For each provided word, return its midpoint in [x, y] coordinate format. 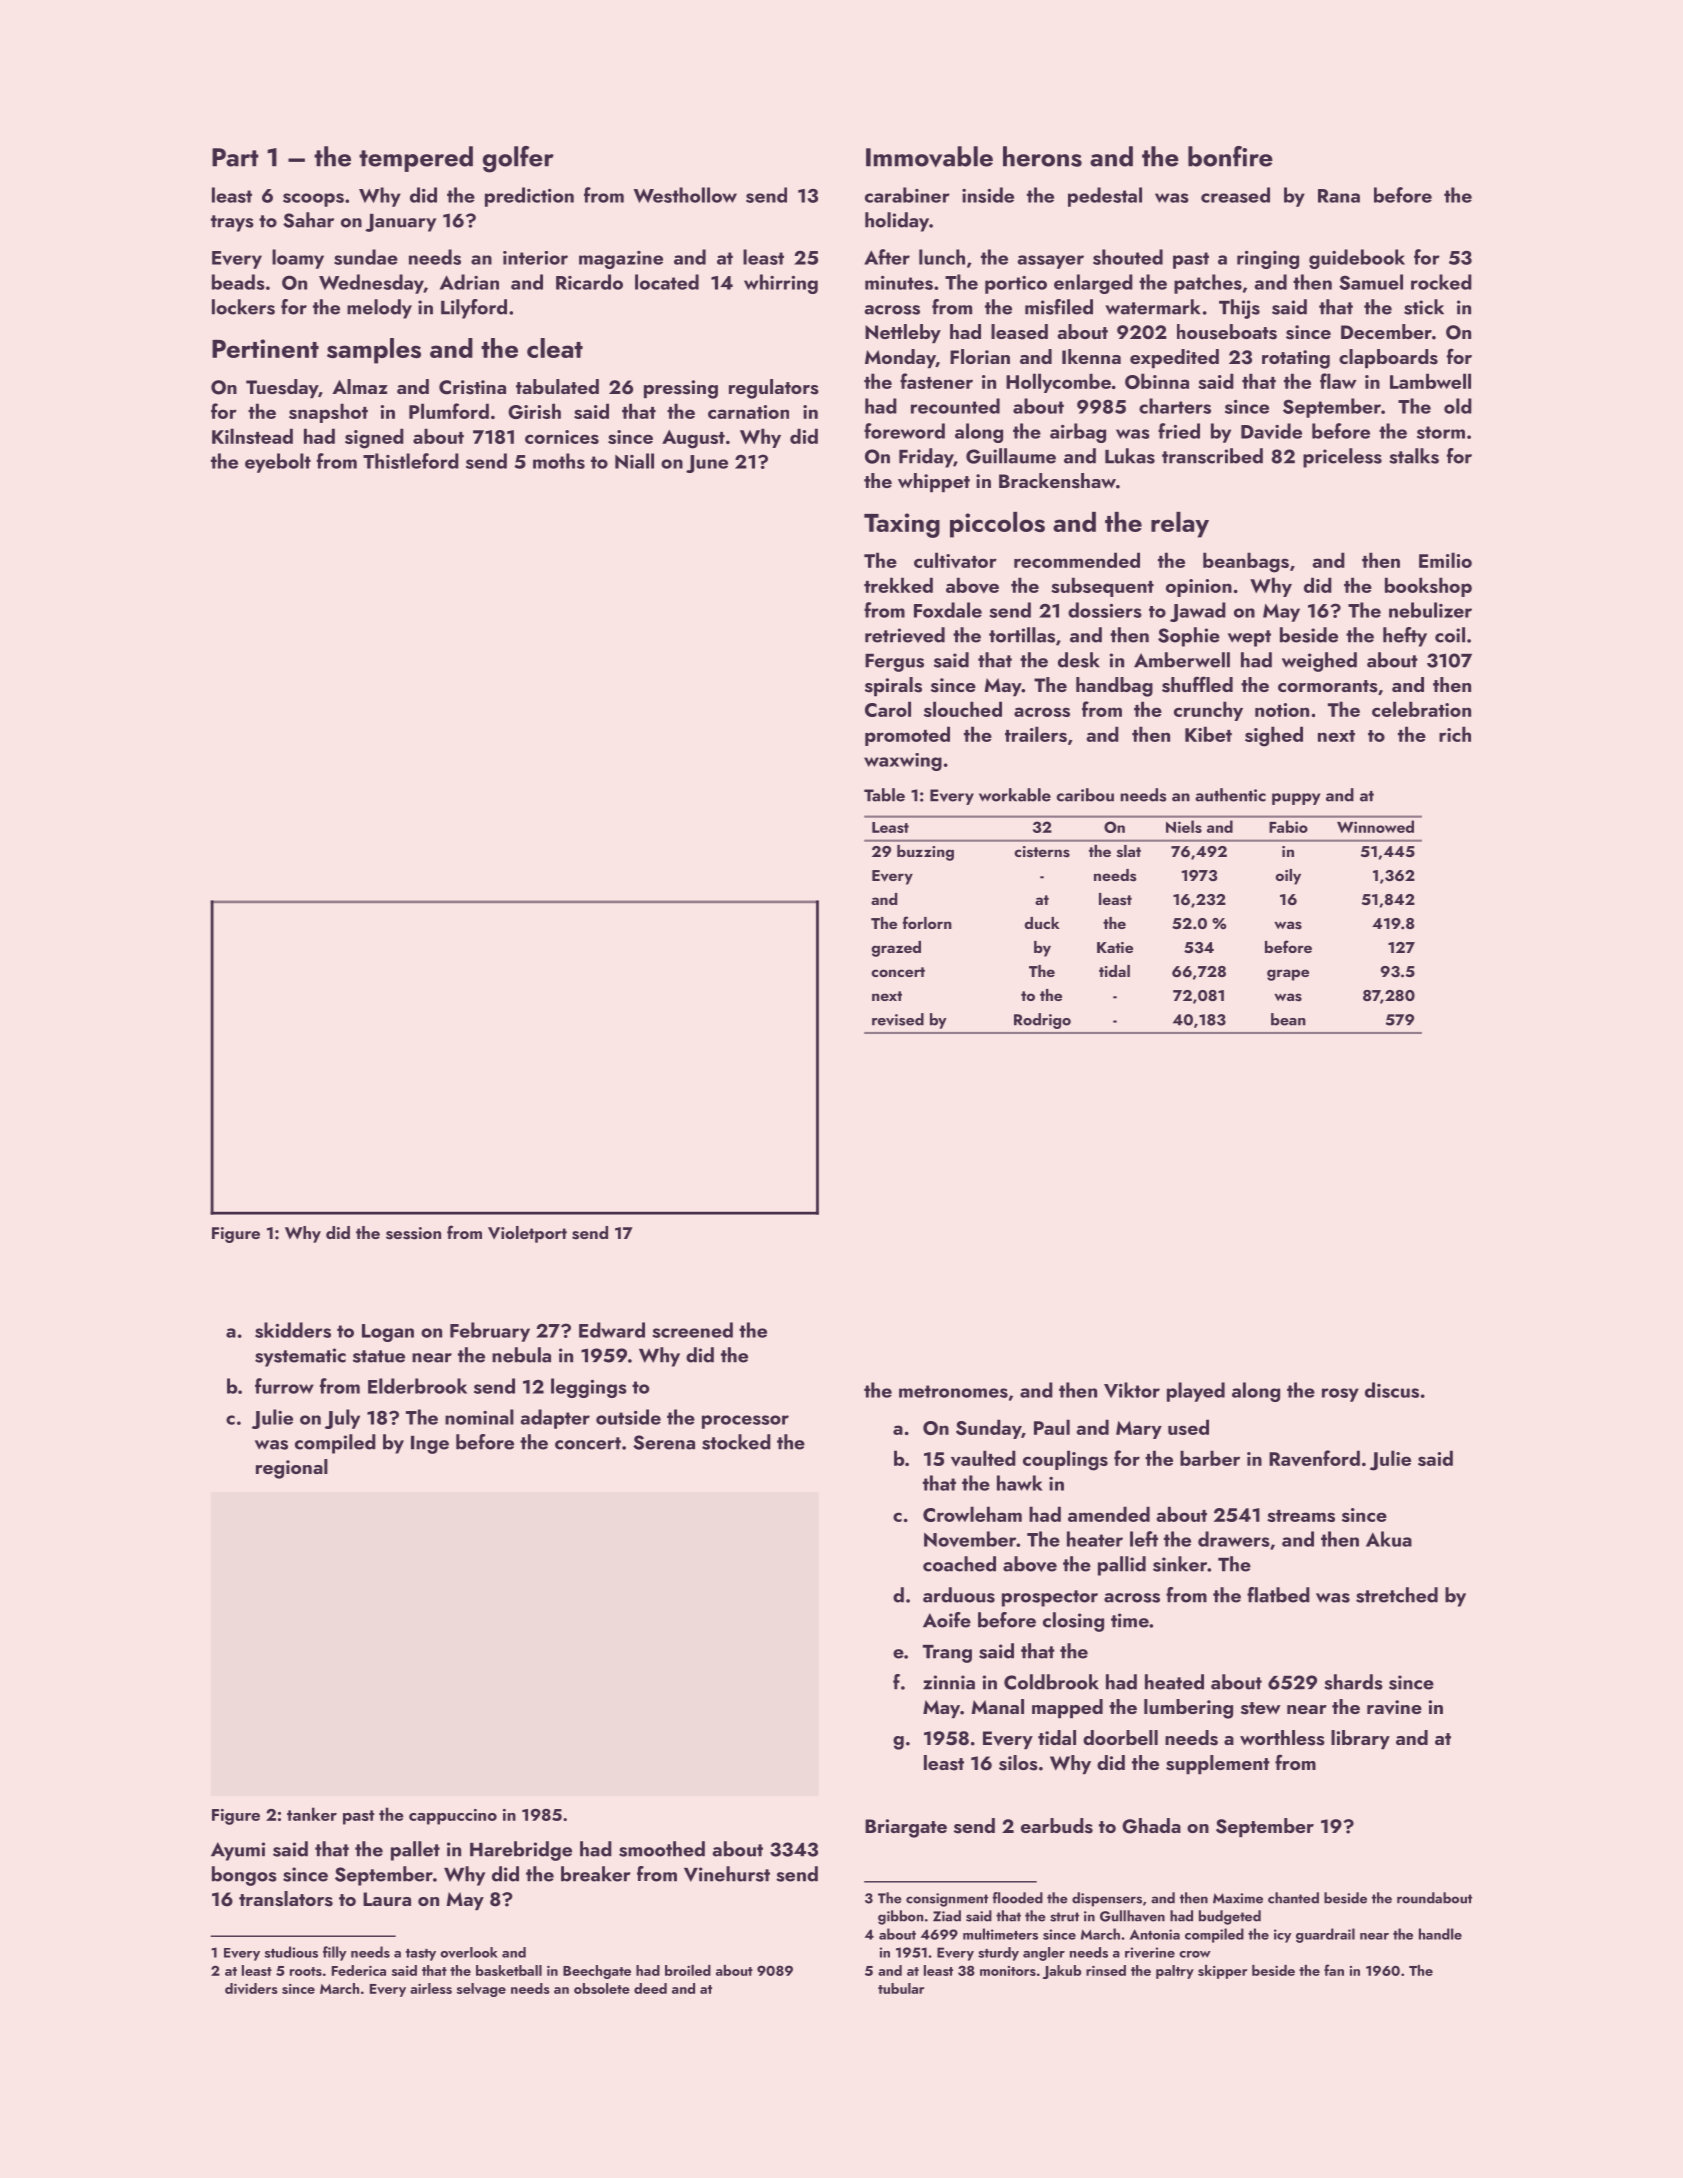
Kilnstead [252, 436]
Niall [634, 461]
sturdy [998, 1954]
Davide [1271, 431]
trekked [898, 585]
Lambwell [1430, 381]
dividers [251, 1988]
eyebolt [278, 463]
